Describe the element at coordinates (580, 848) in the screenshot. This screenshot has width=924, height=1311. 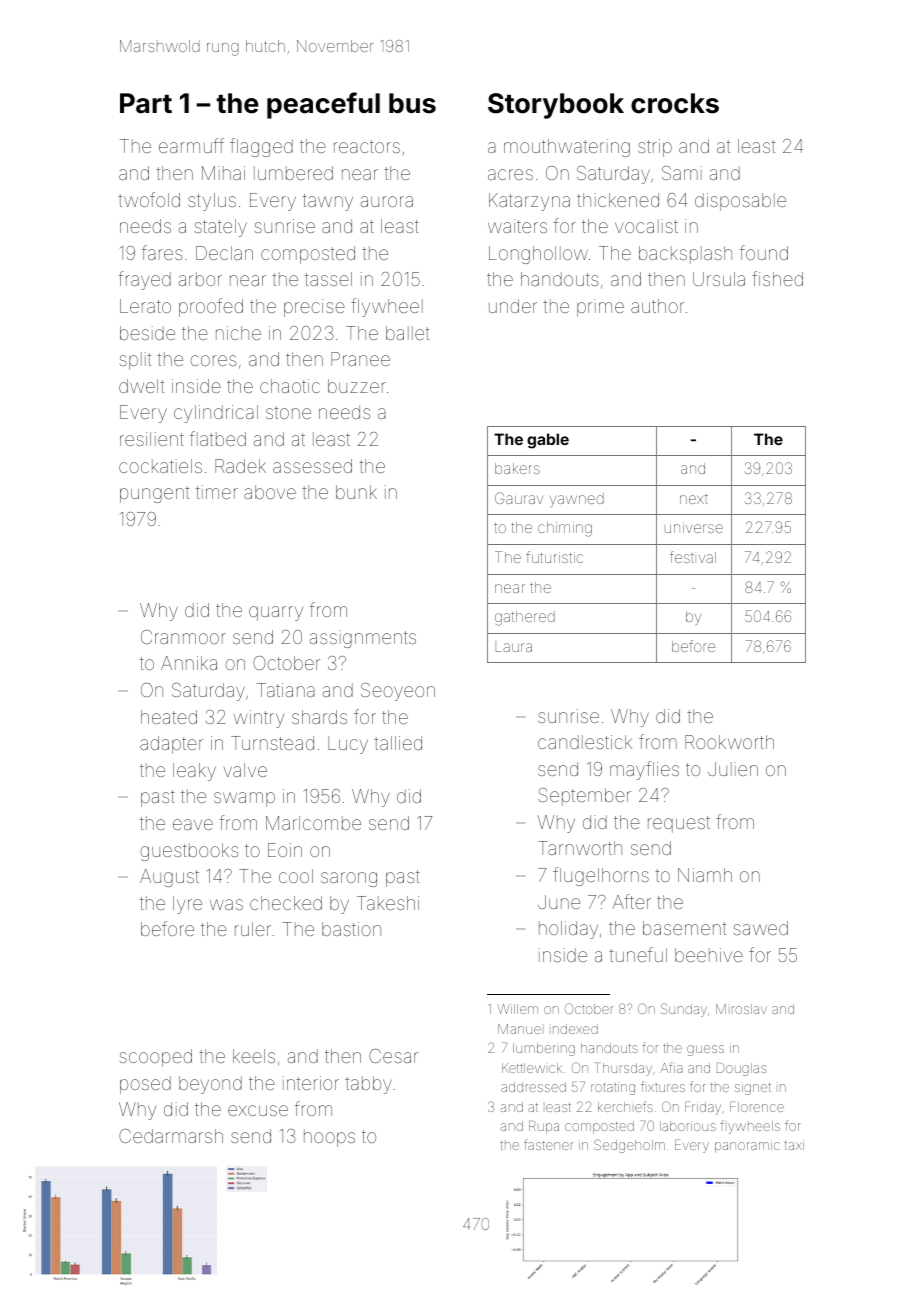
I see `Tarnworth` at that location.
